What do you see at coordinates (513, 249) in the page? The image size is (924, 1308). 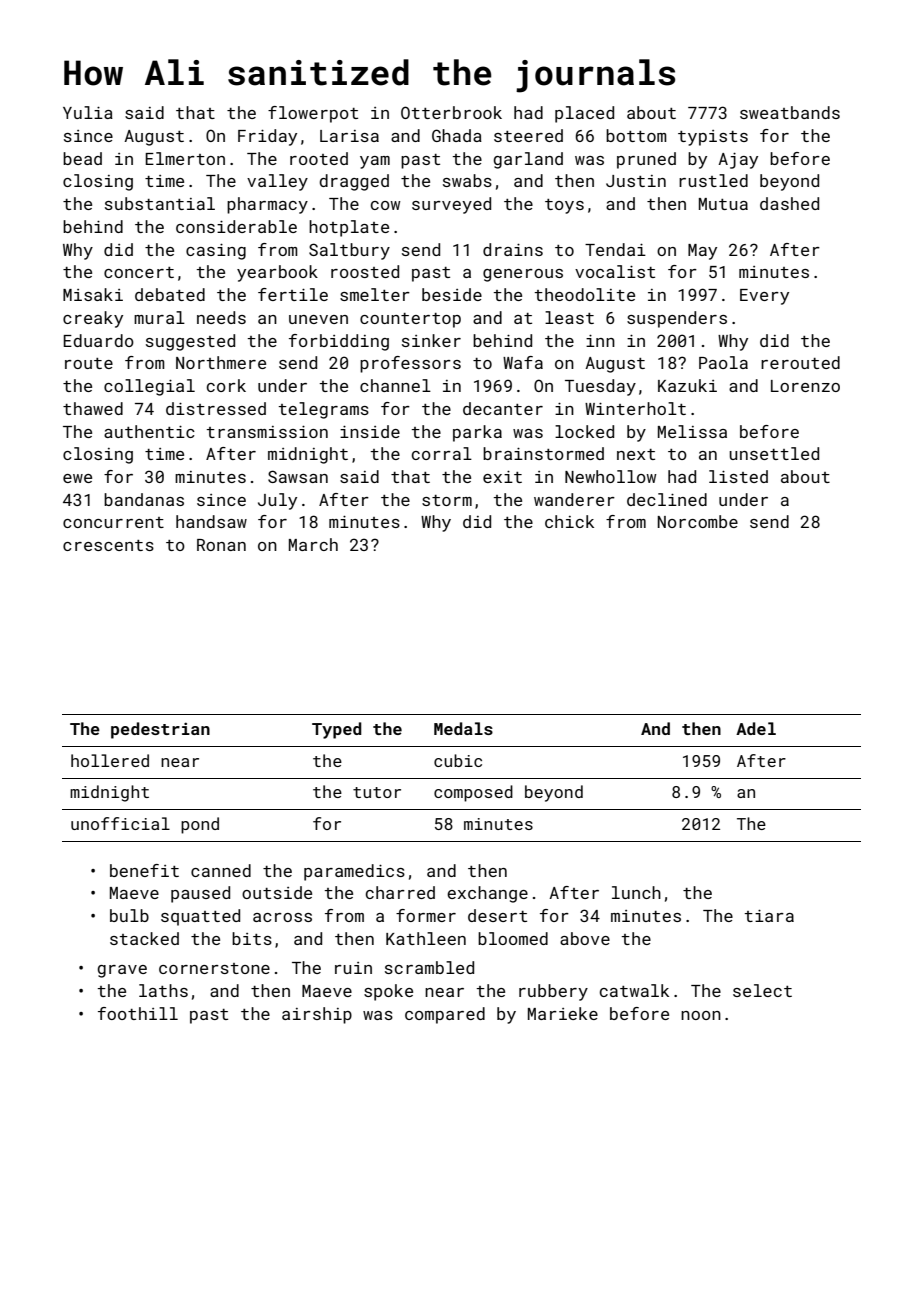 I see `drains` at bounding box center [513, 249].
